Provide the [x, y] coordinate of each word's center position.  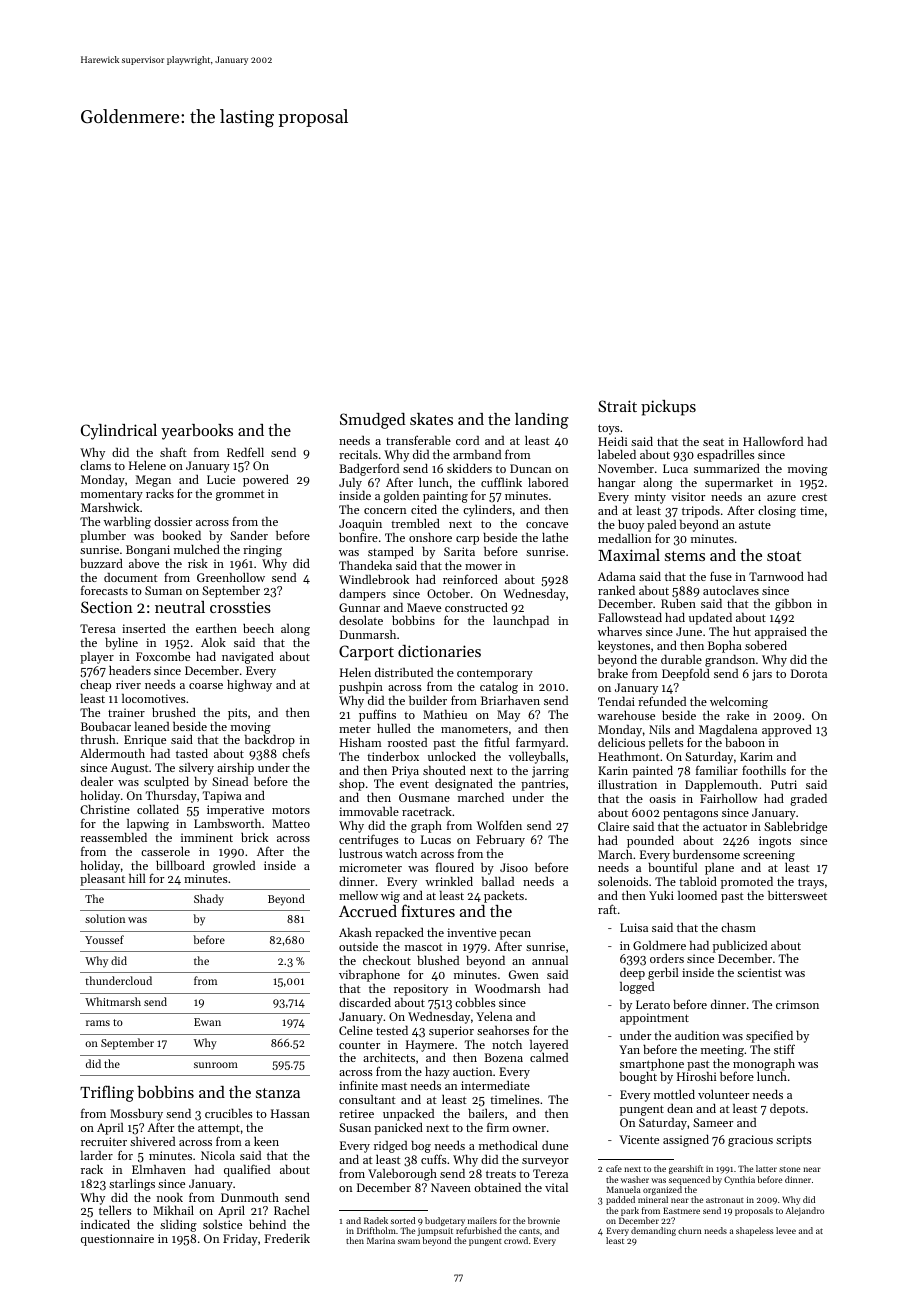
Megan [153, 481]
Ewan [207, 1022]
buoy [631, 526]
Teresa [98, 628]
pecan [515, 935]
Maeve [424, 607]
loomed [697, 895]
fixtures [428, 910]
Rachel [292, 1210]
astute [755, 525]
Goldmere [659, 945]
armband [477, 454]
